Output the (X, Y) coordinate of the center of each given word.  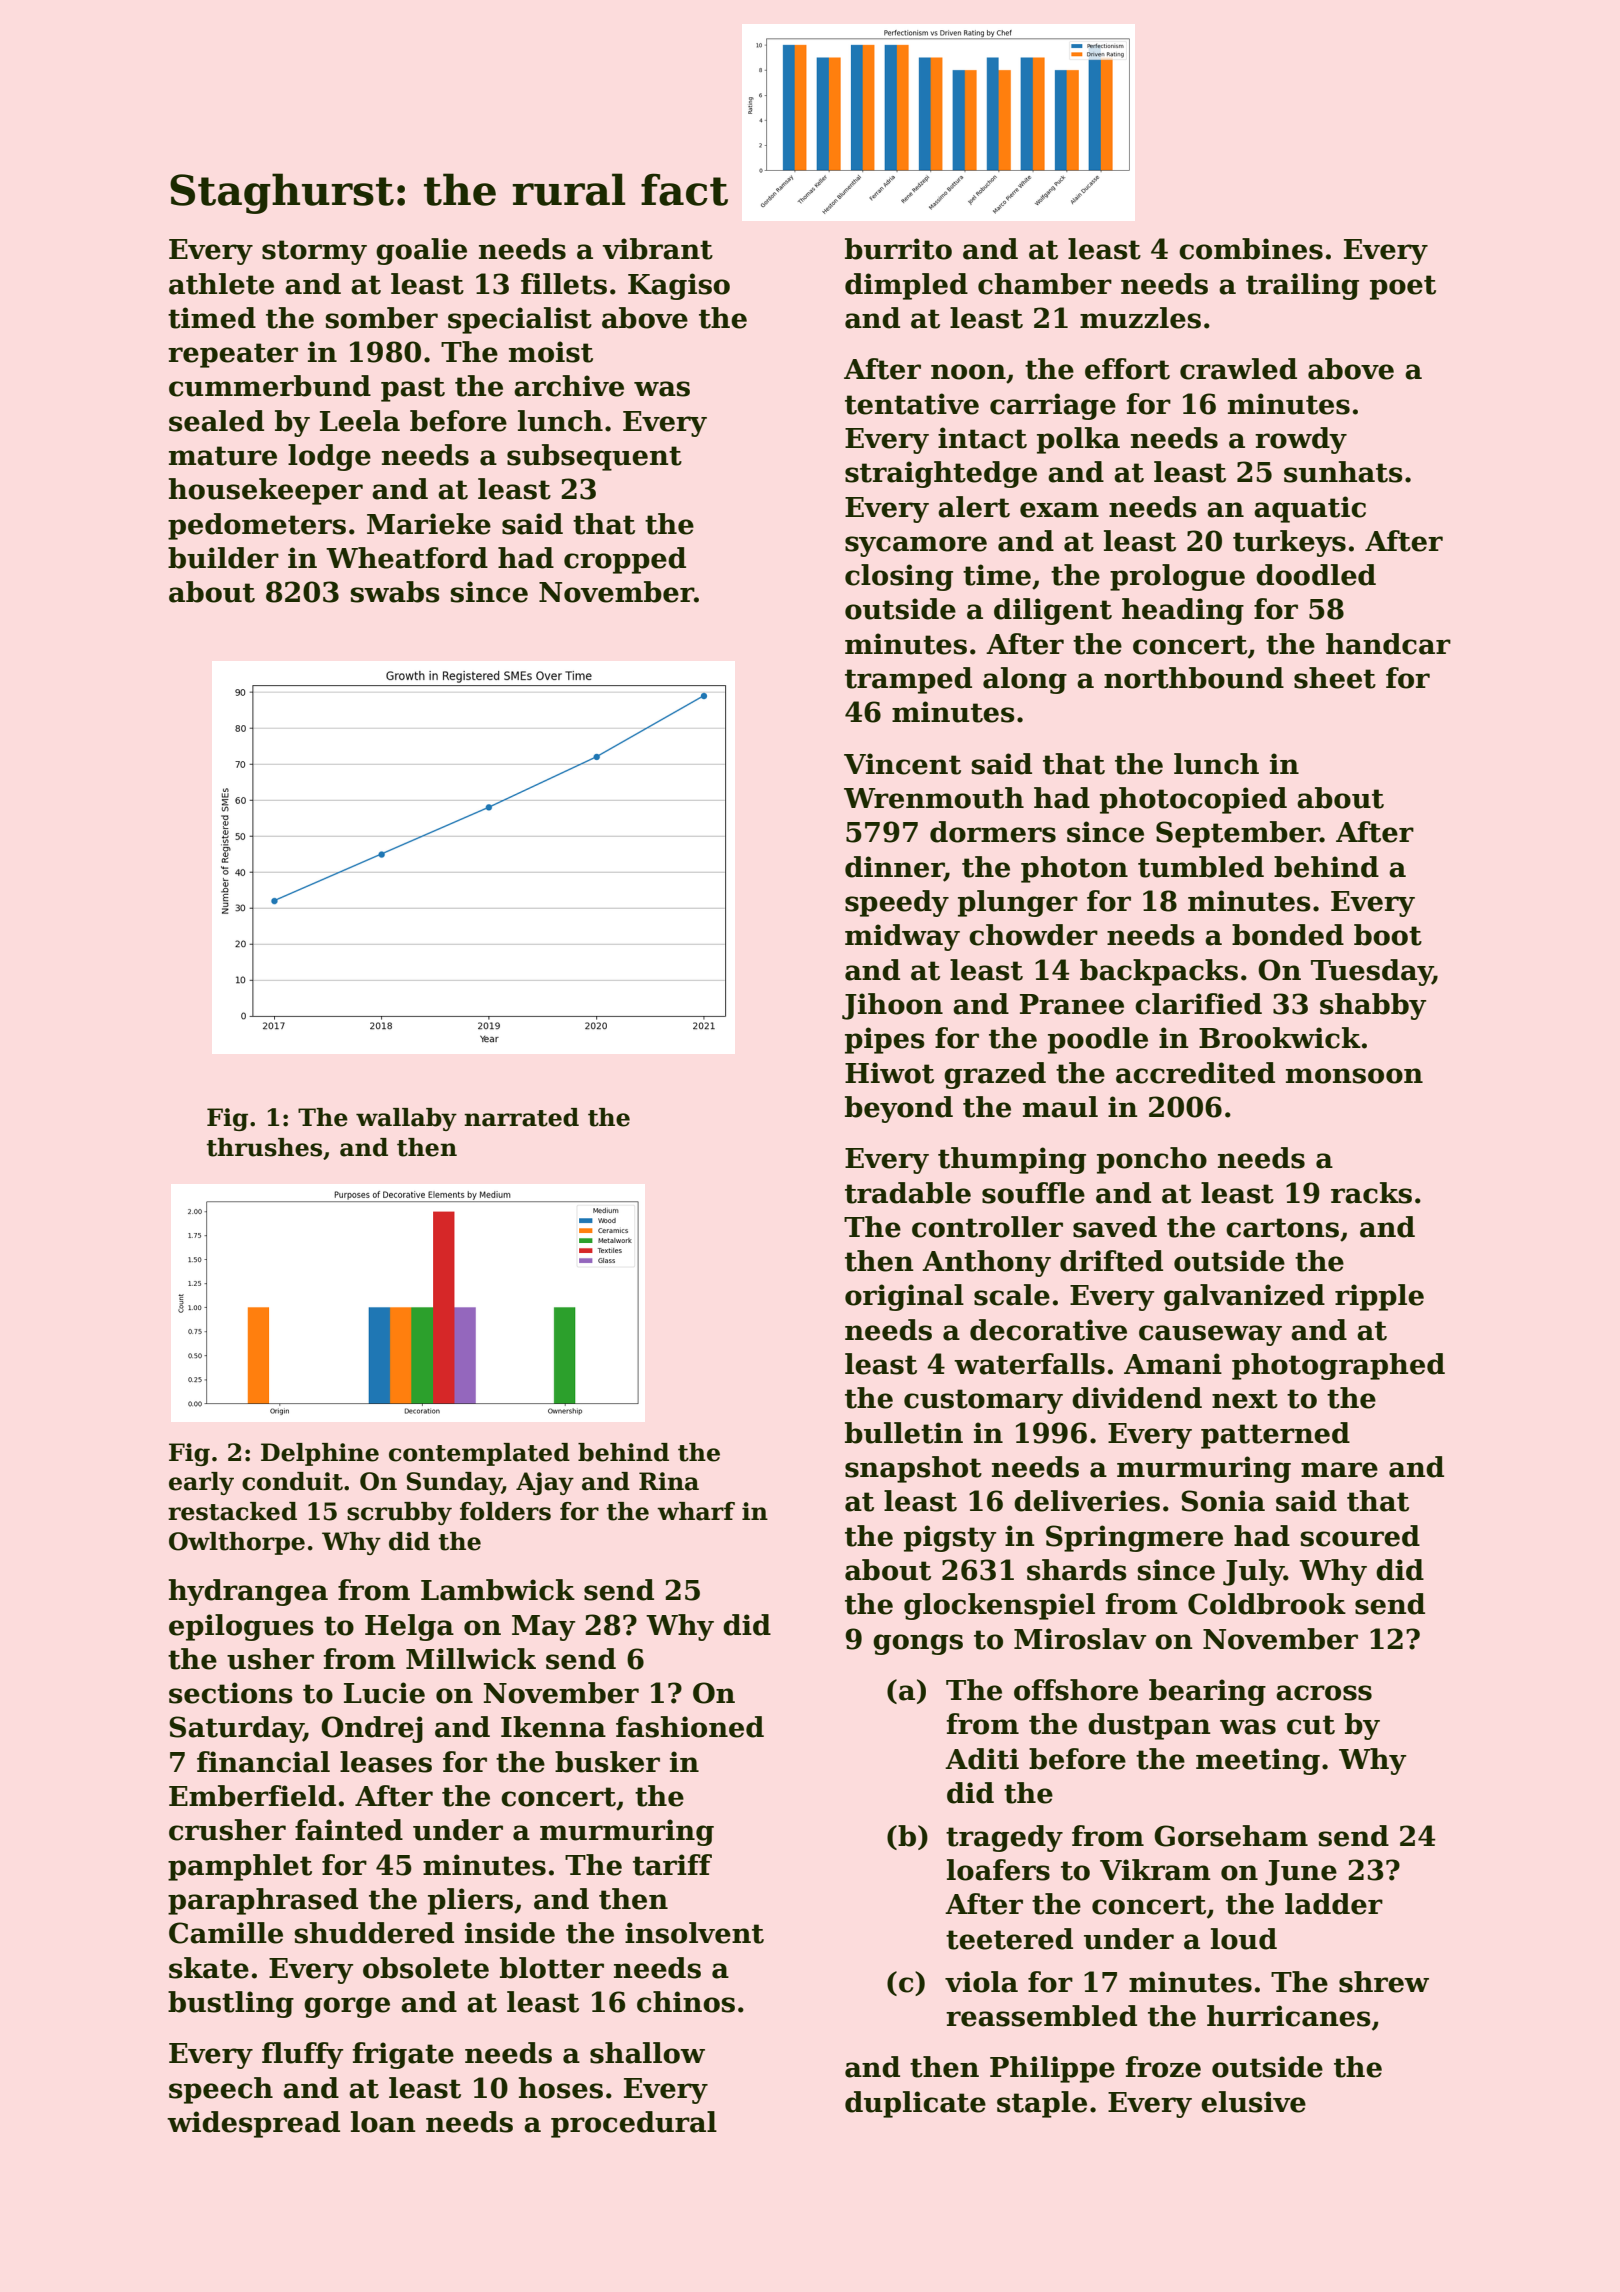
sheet (1335, 678)
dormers (993, 832)
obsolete (426, 1968)
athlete (221, 284)
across (1324, 1693)
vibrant (657, 249)
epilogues (241, 1627)
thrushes (264, 1147)
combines (1251, 249)
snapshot (913, 1469)
